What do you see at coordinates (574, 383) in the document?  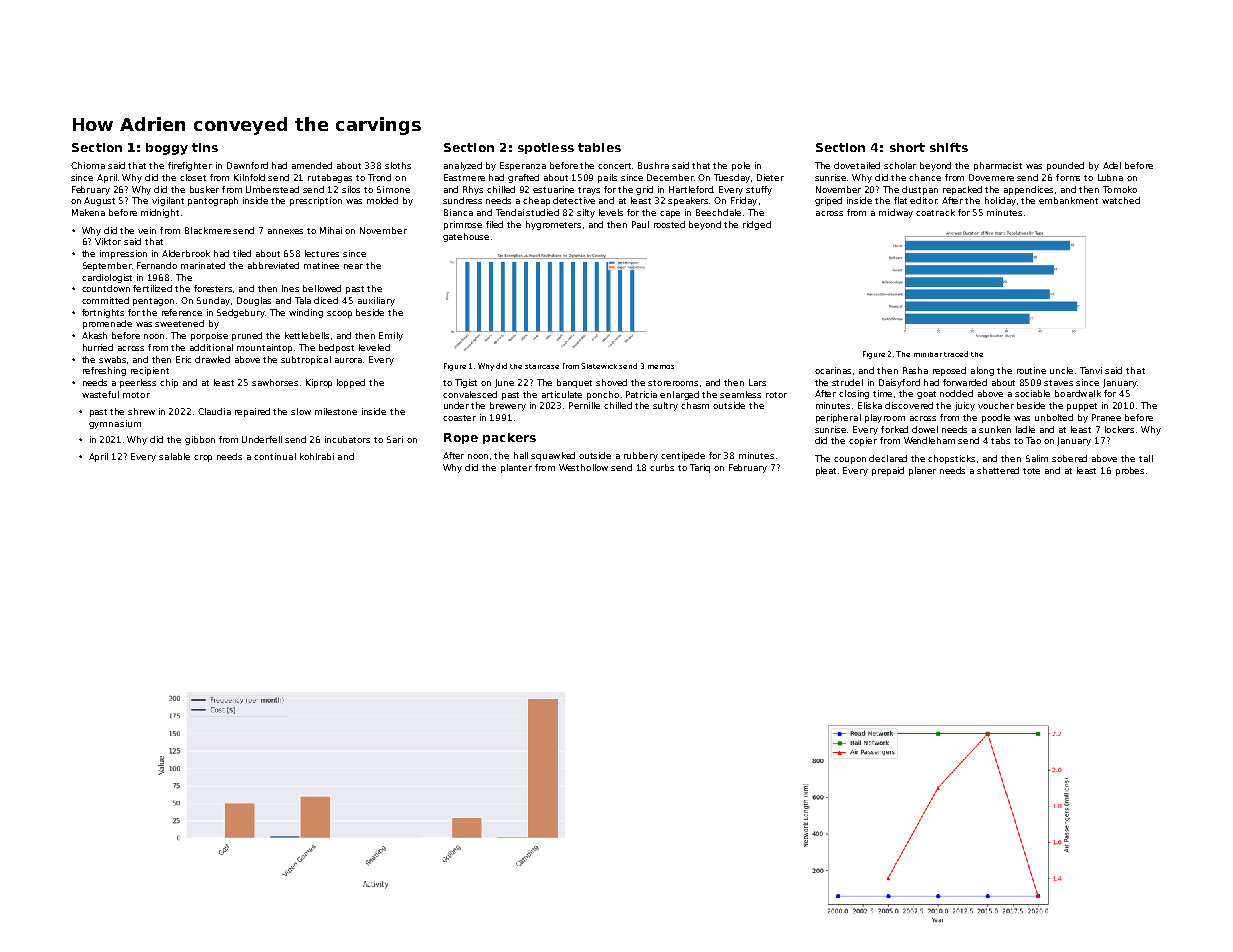 I see `banquet` at bounding box center [574, 383].
